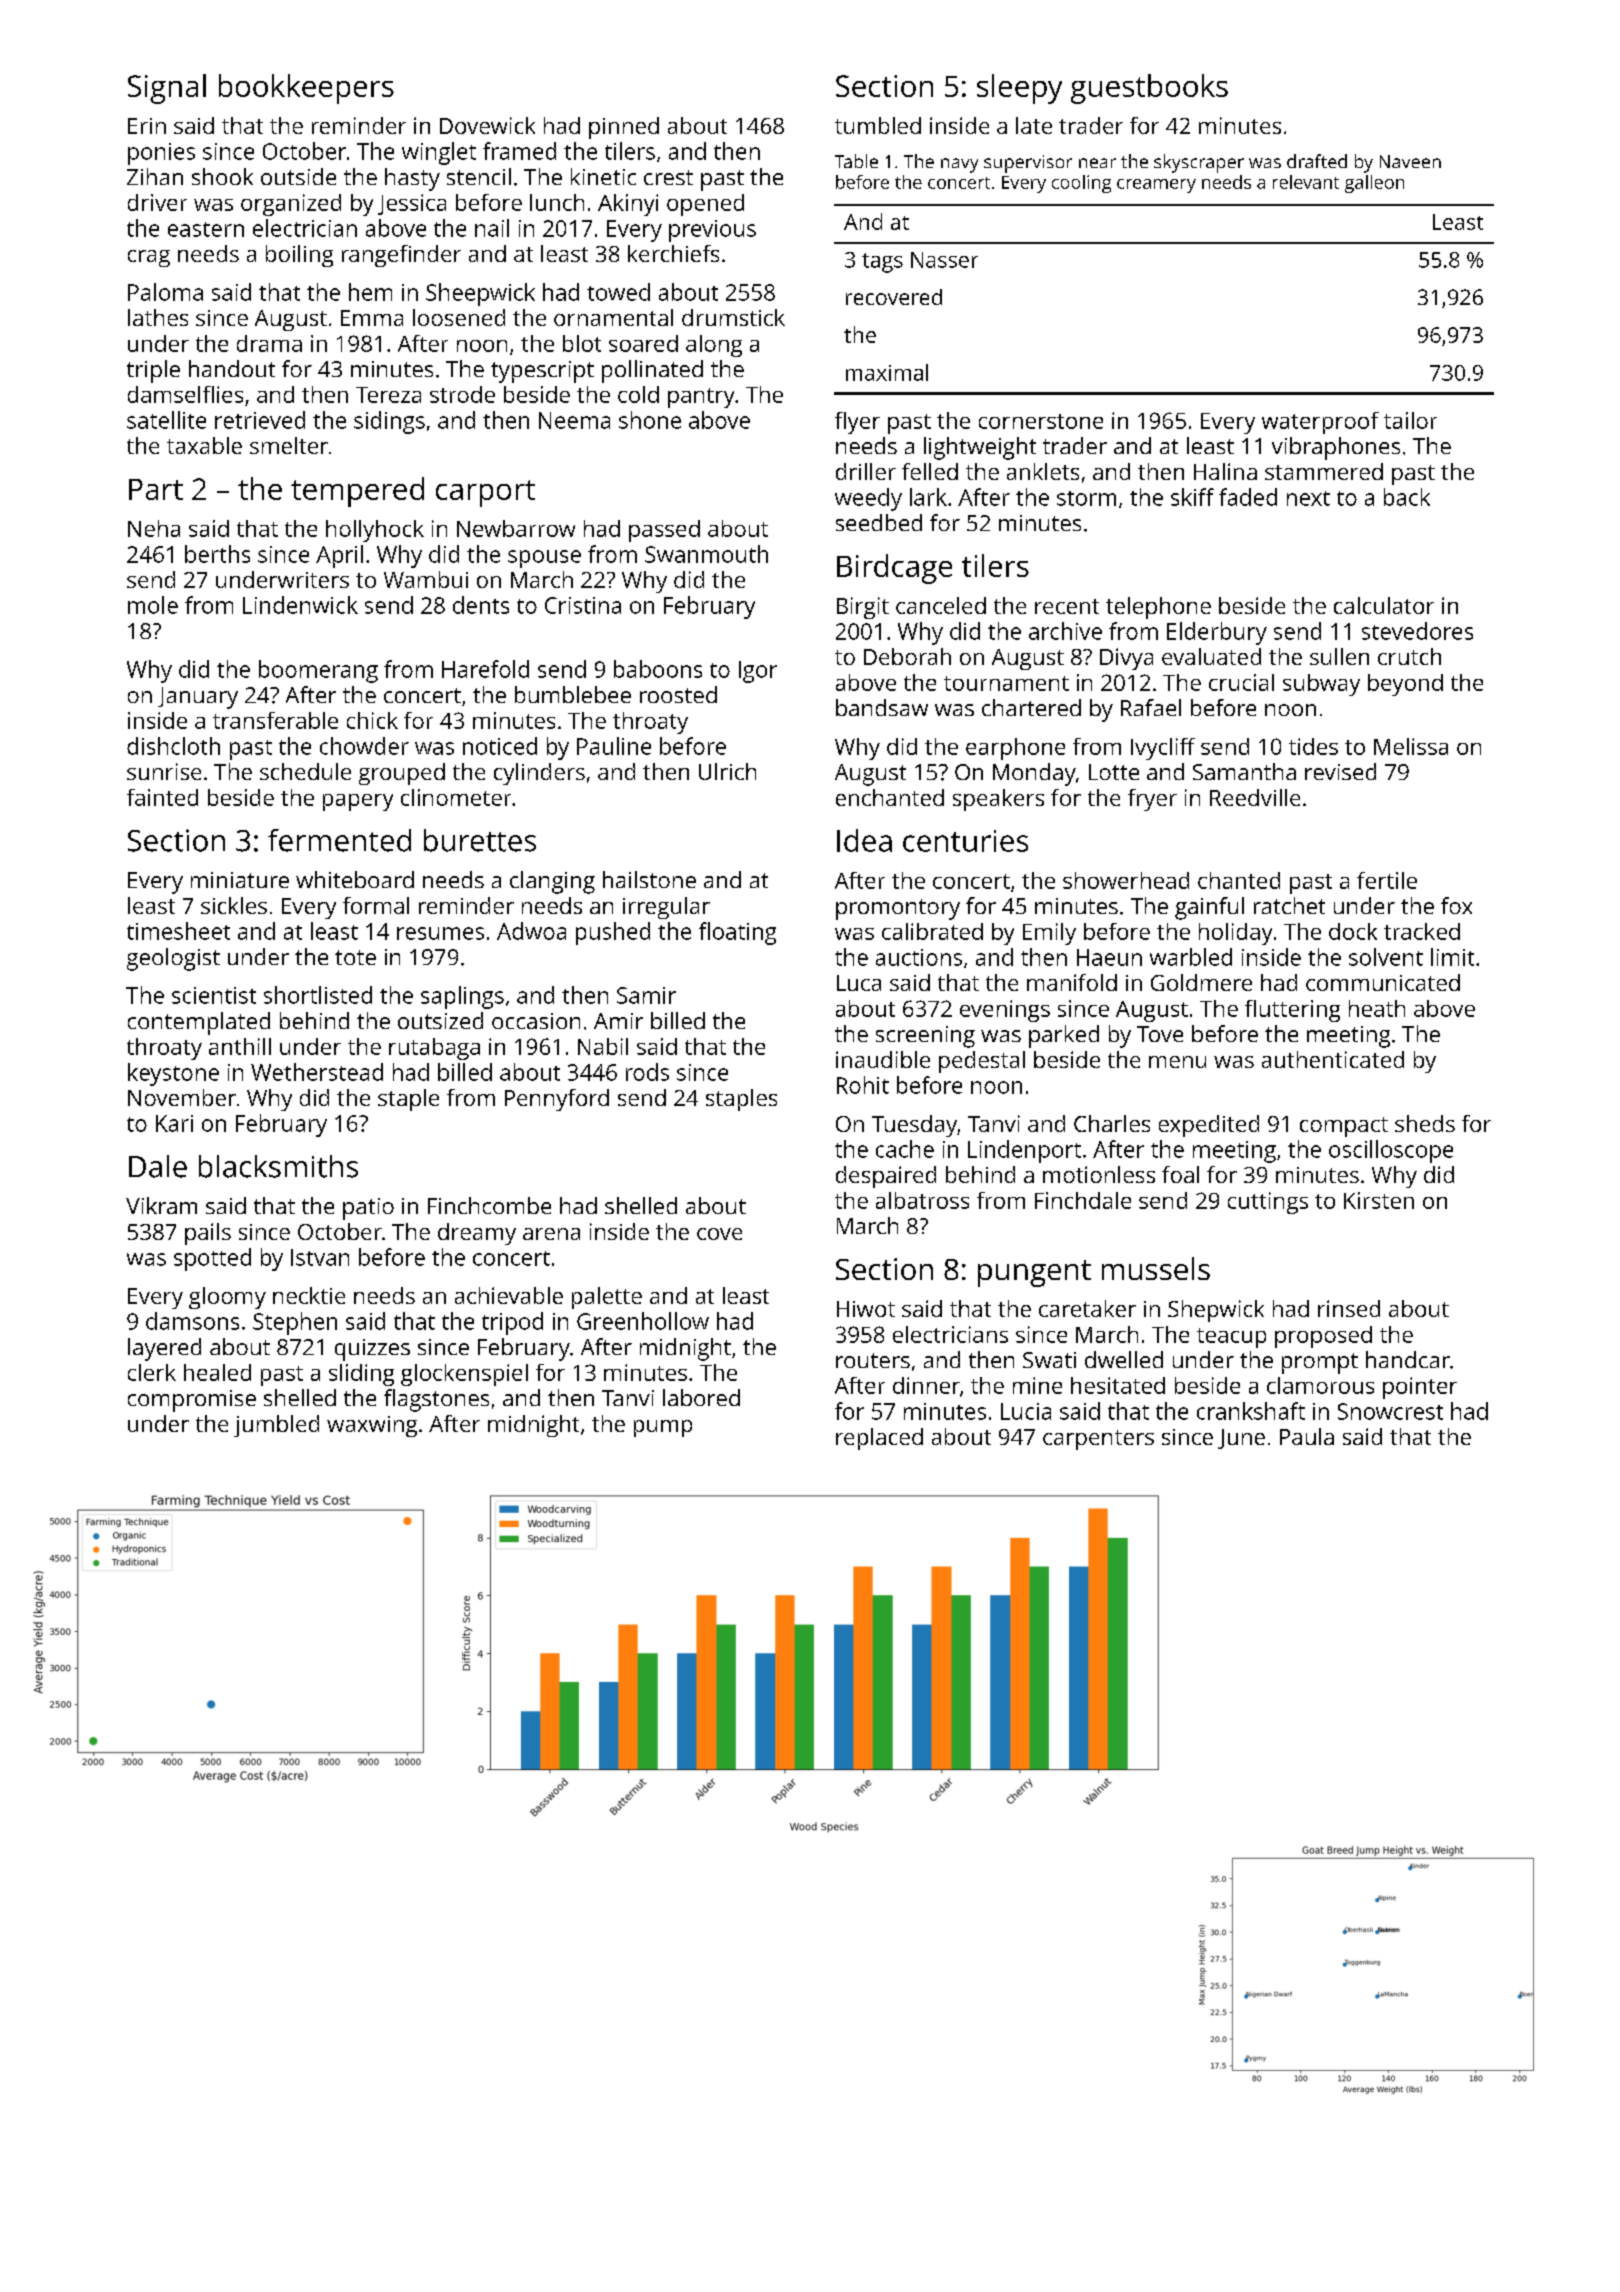 This image has height=2292, width=1620. I want to click on organized, so click(291, 205).
